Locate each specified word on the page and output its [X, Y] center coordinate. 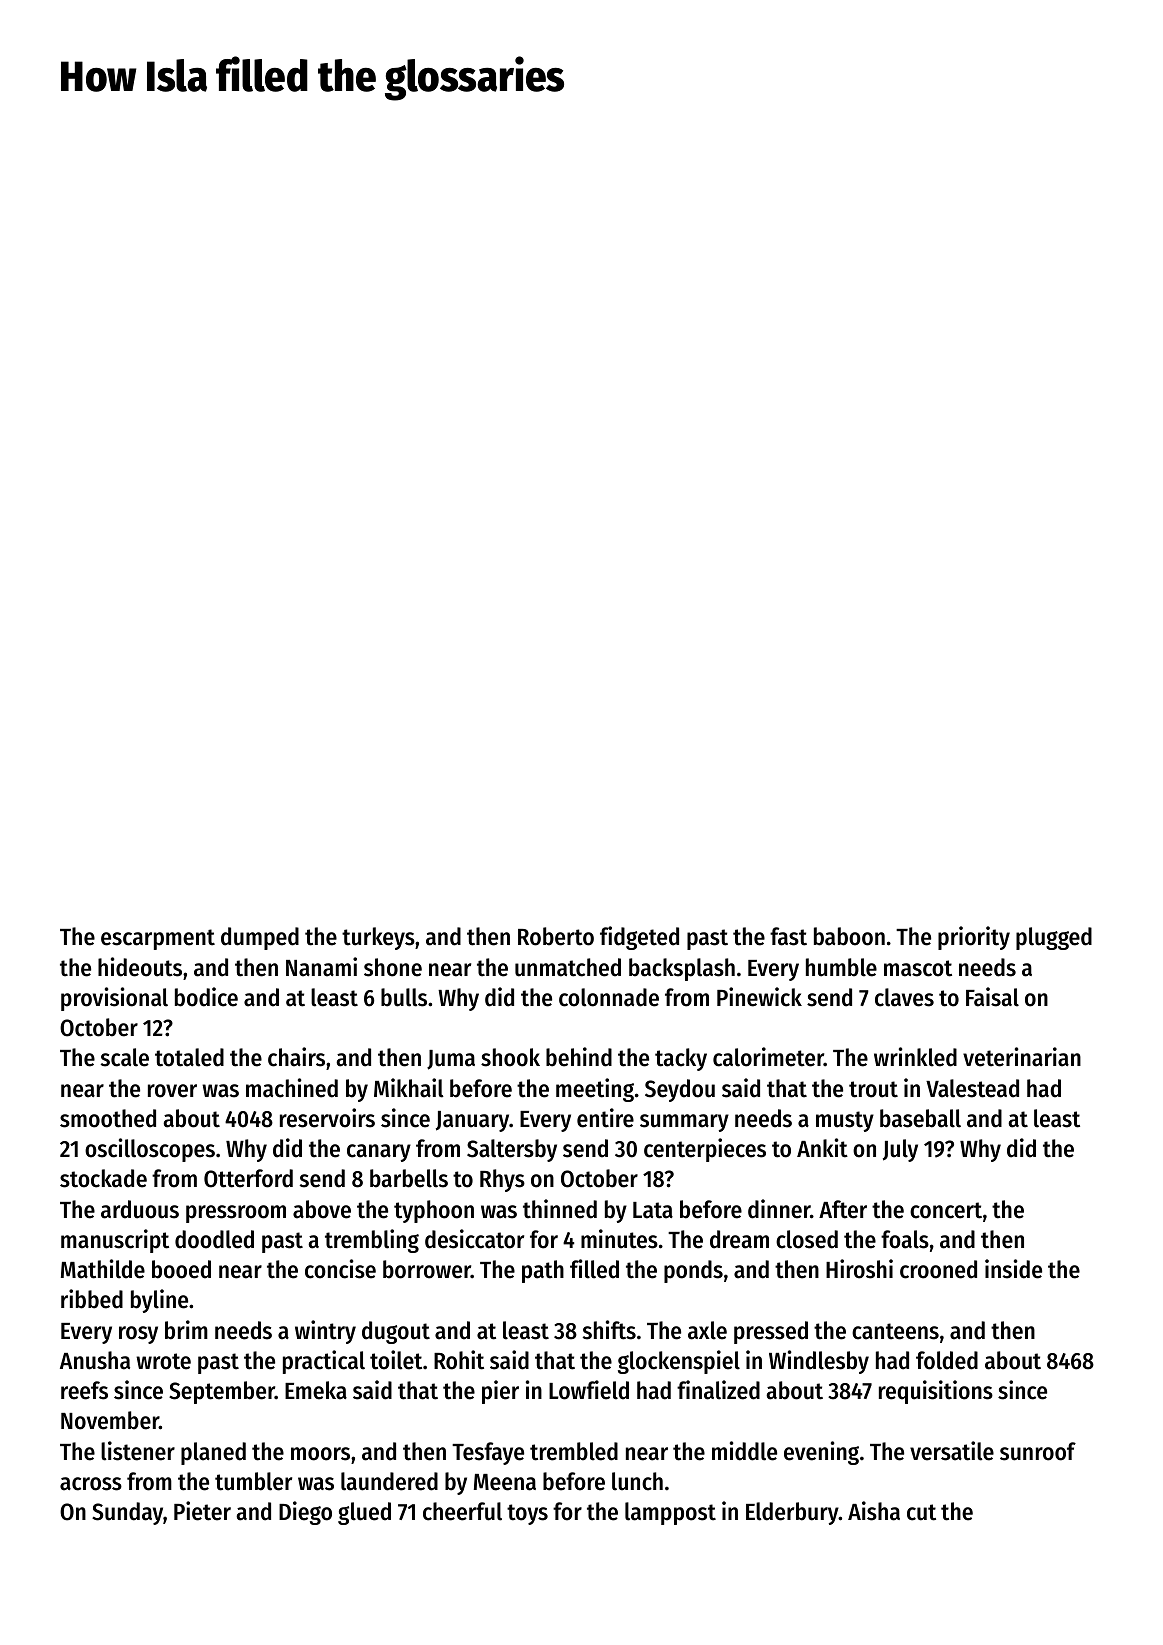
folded [947, 1360]
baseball [920, 1118]
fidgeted [639, 938]
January [473, 1121]
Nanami [321, 967]
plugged [1054, 938]
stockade [103, 1178]
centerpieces [705, 1150]
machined [292, 1088]
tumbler [253, 1481]
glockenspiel [679, 1362]
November [110, 1420]
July [900, 1150]
